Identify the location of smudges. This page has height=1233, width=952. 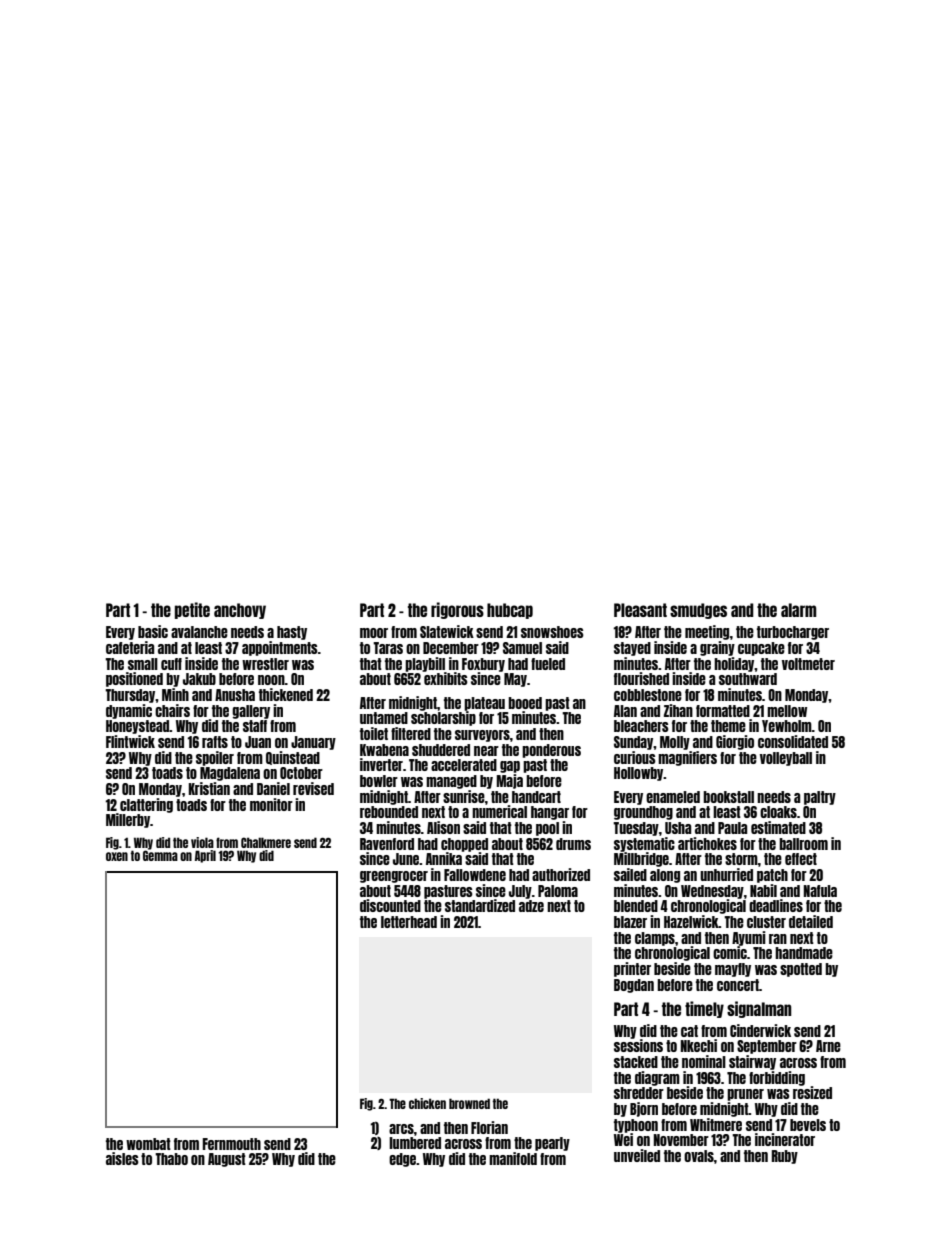
(698, 611).
